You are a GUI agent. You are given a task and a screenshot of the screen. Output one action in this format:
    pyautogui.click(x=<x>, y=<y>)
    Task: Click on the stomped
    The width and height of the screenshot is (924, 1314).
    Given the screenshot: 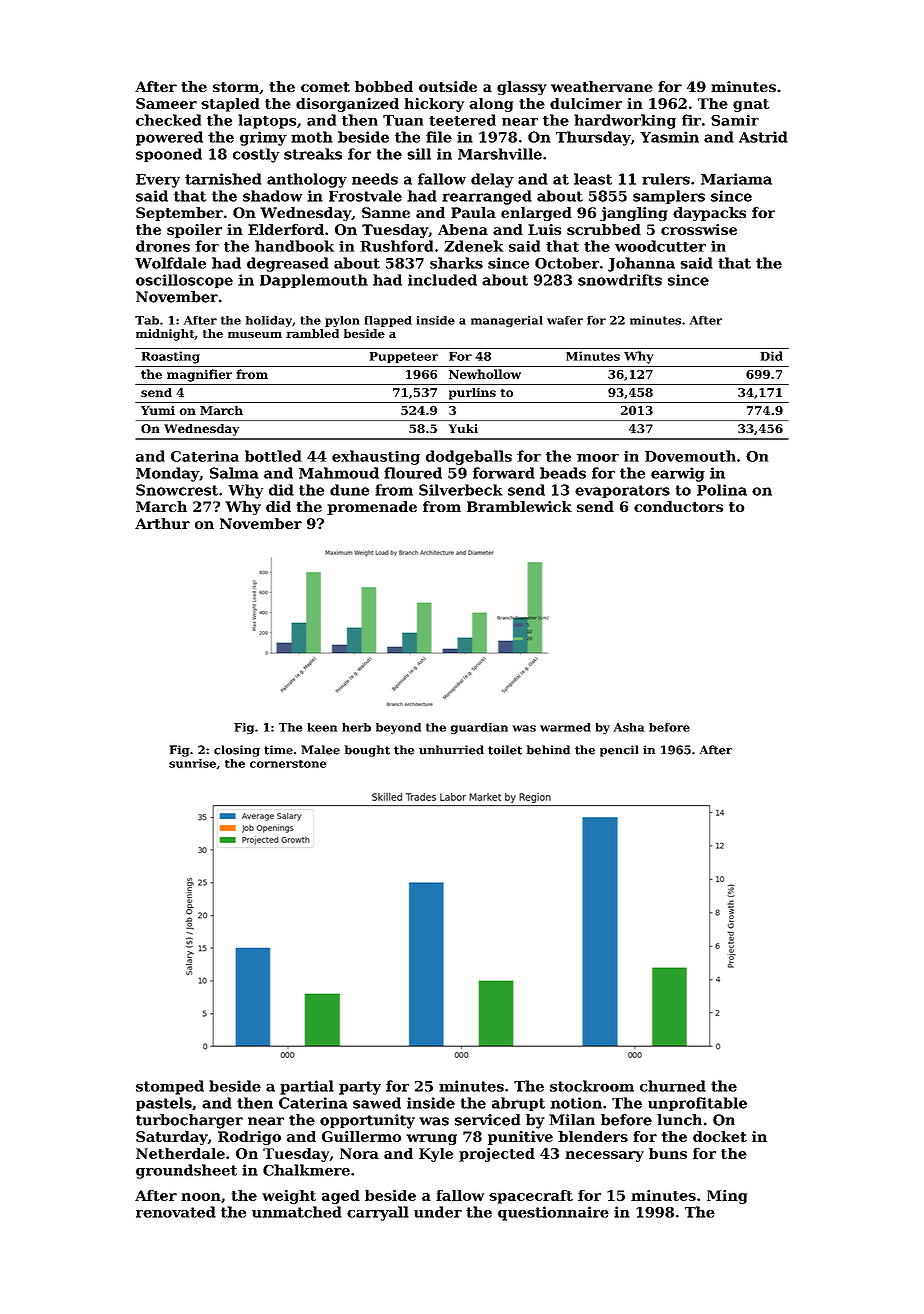 What is the action you would take?
    pyautogui.click(x=170, y=1087)
